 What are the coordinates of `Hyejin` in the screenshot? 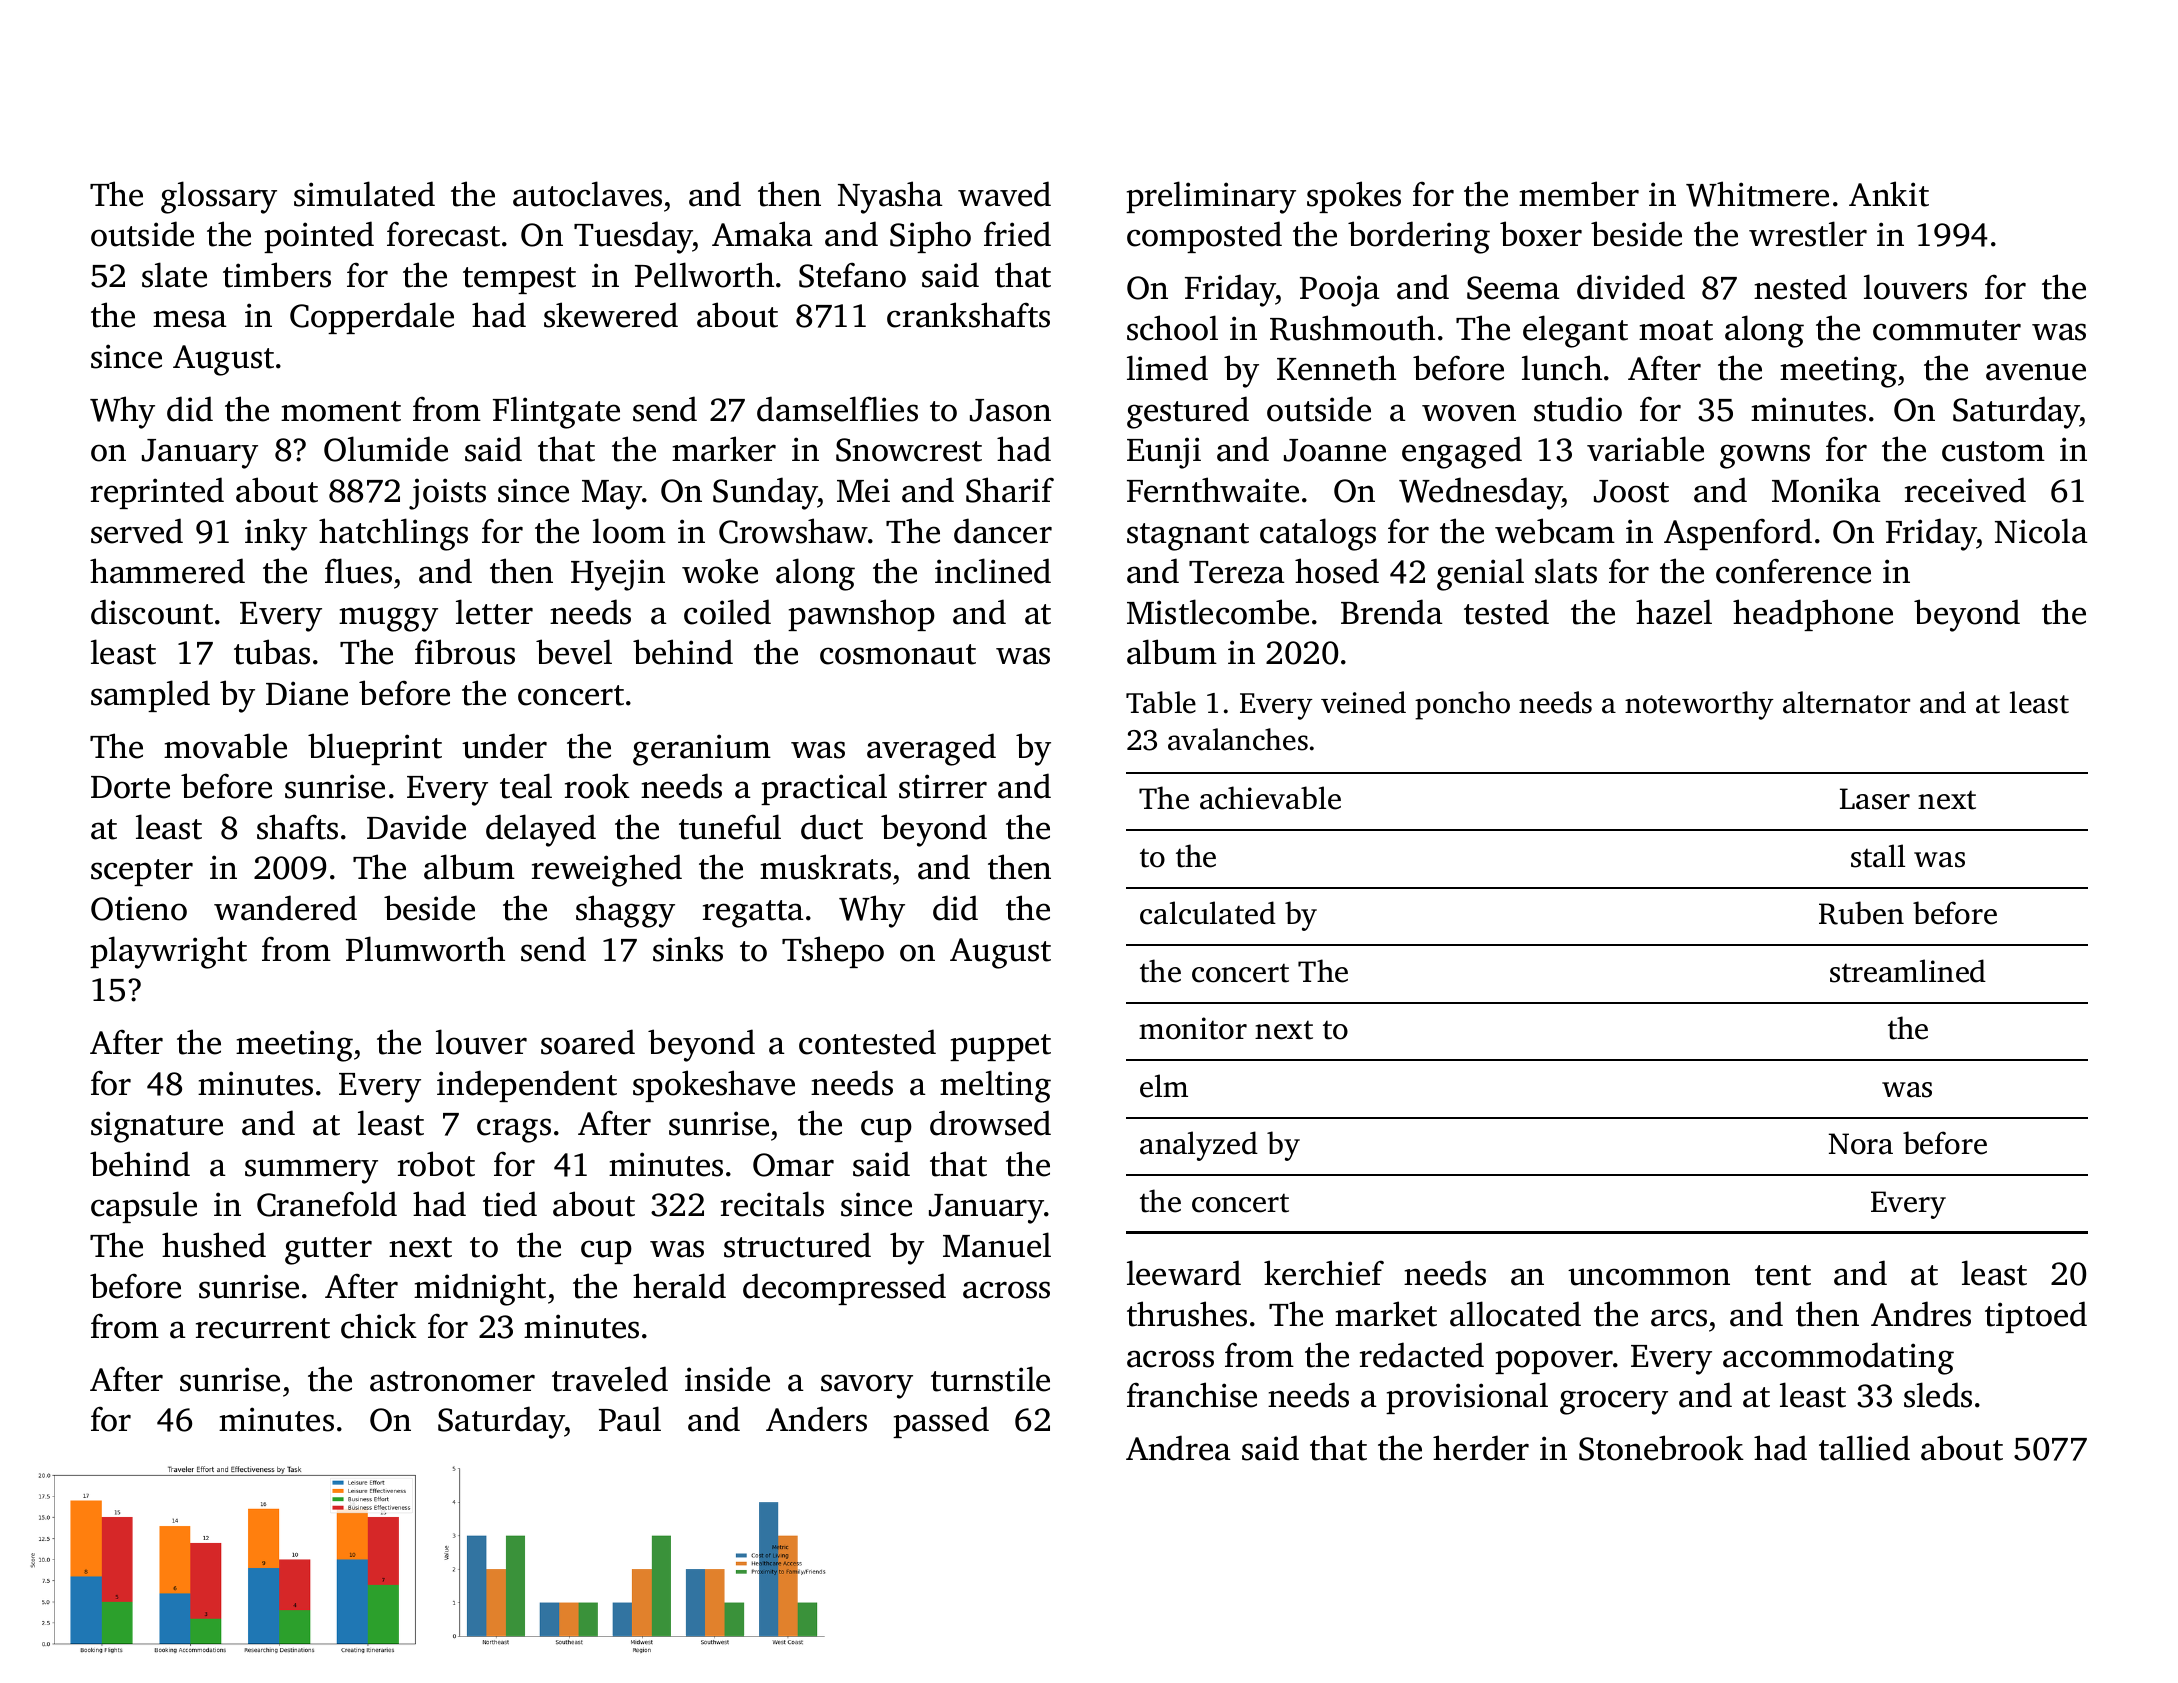 It's located at (618, 575).
